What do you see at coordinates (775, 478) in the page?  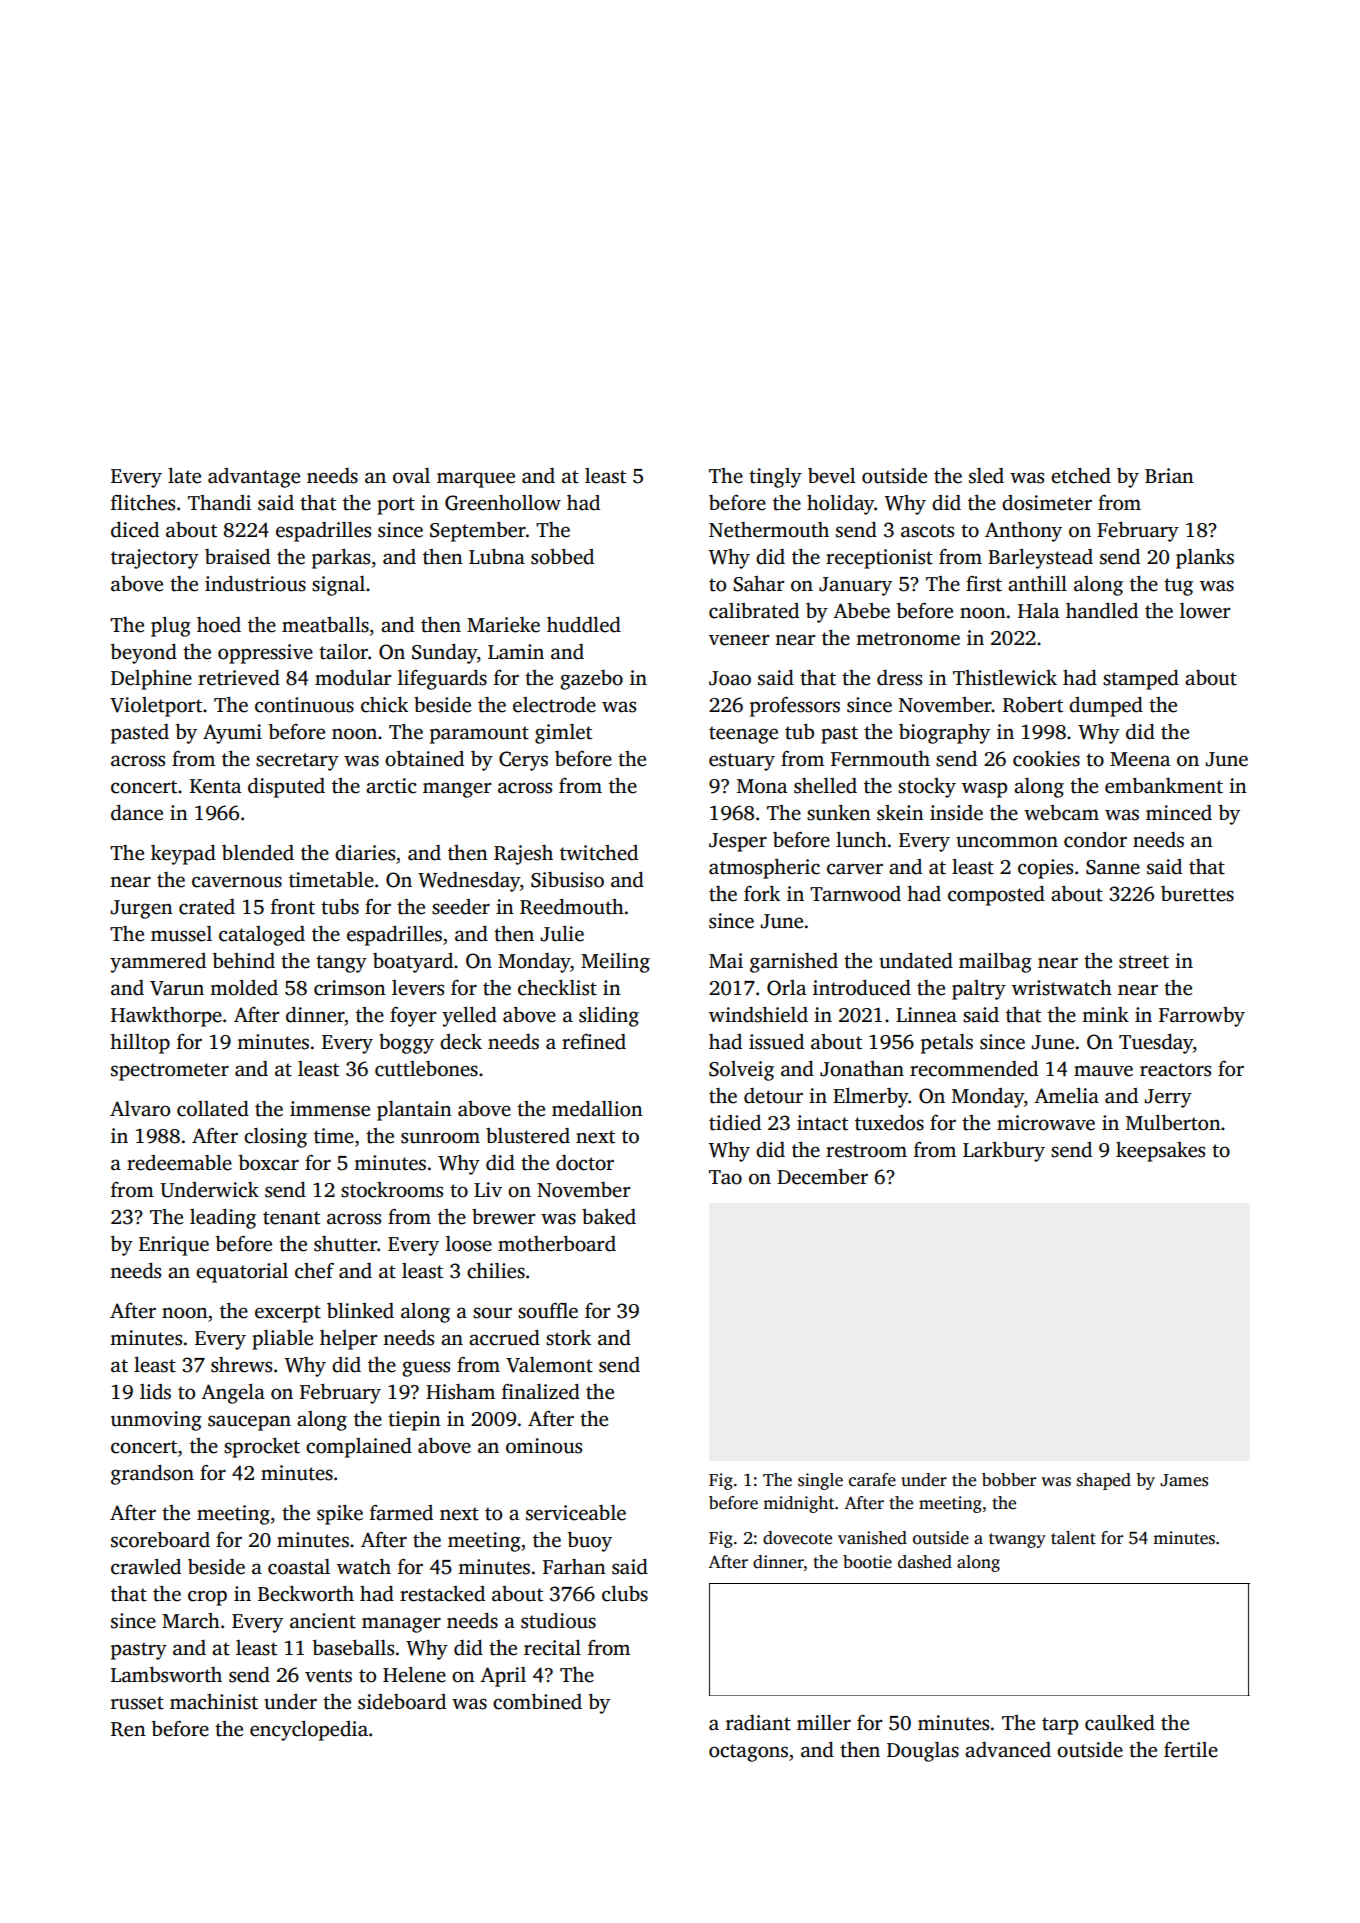 I see `tingly` at bounding box center [775, 478].
